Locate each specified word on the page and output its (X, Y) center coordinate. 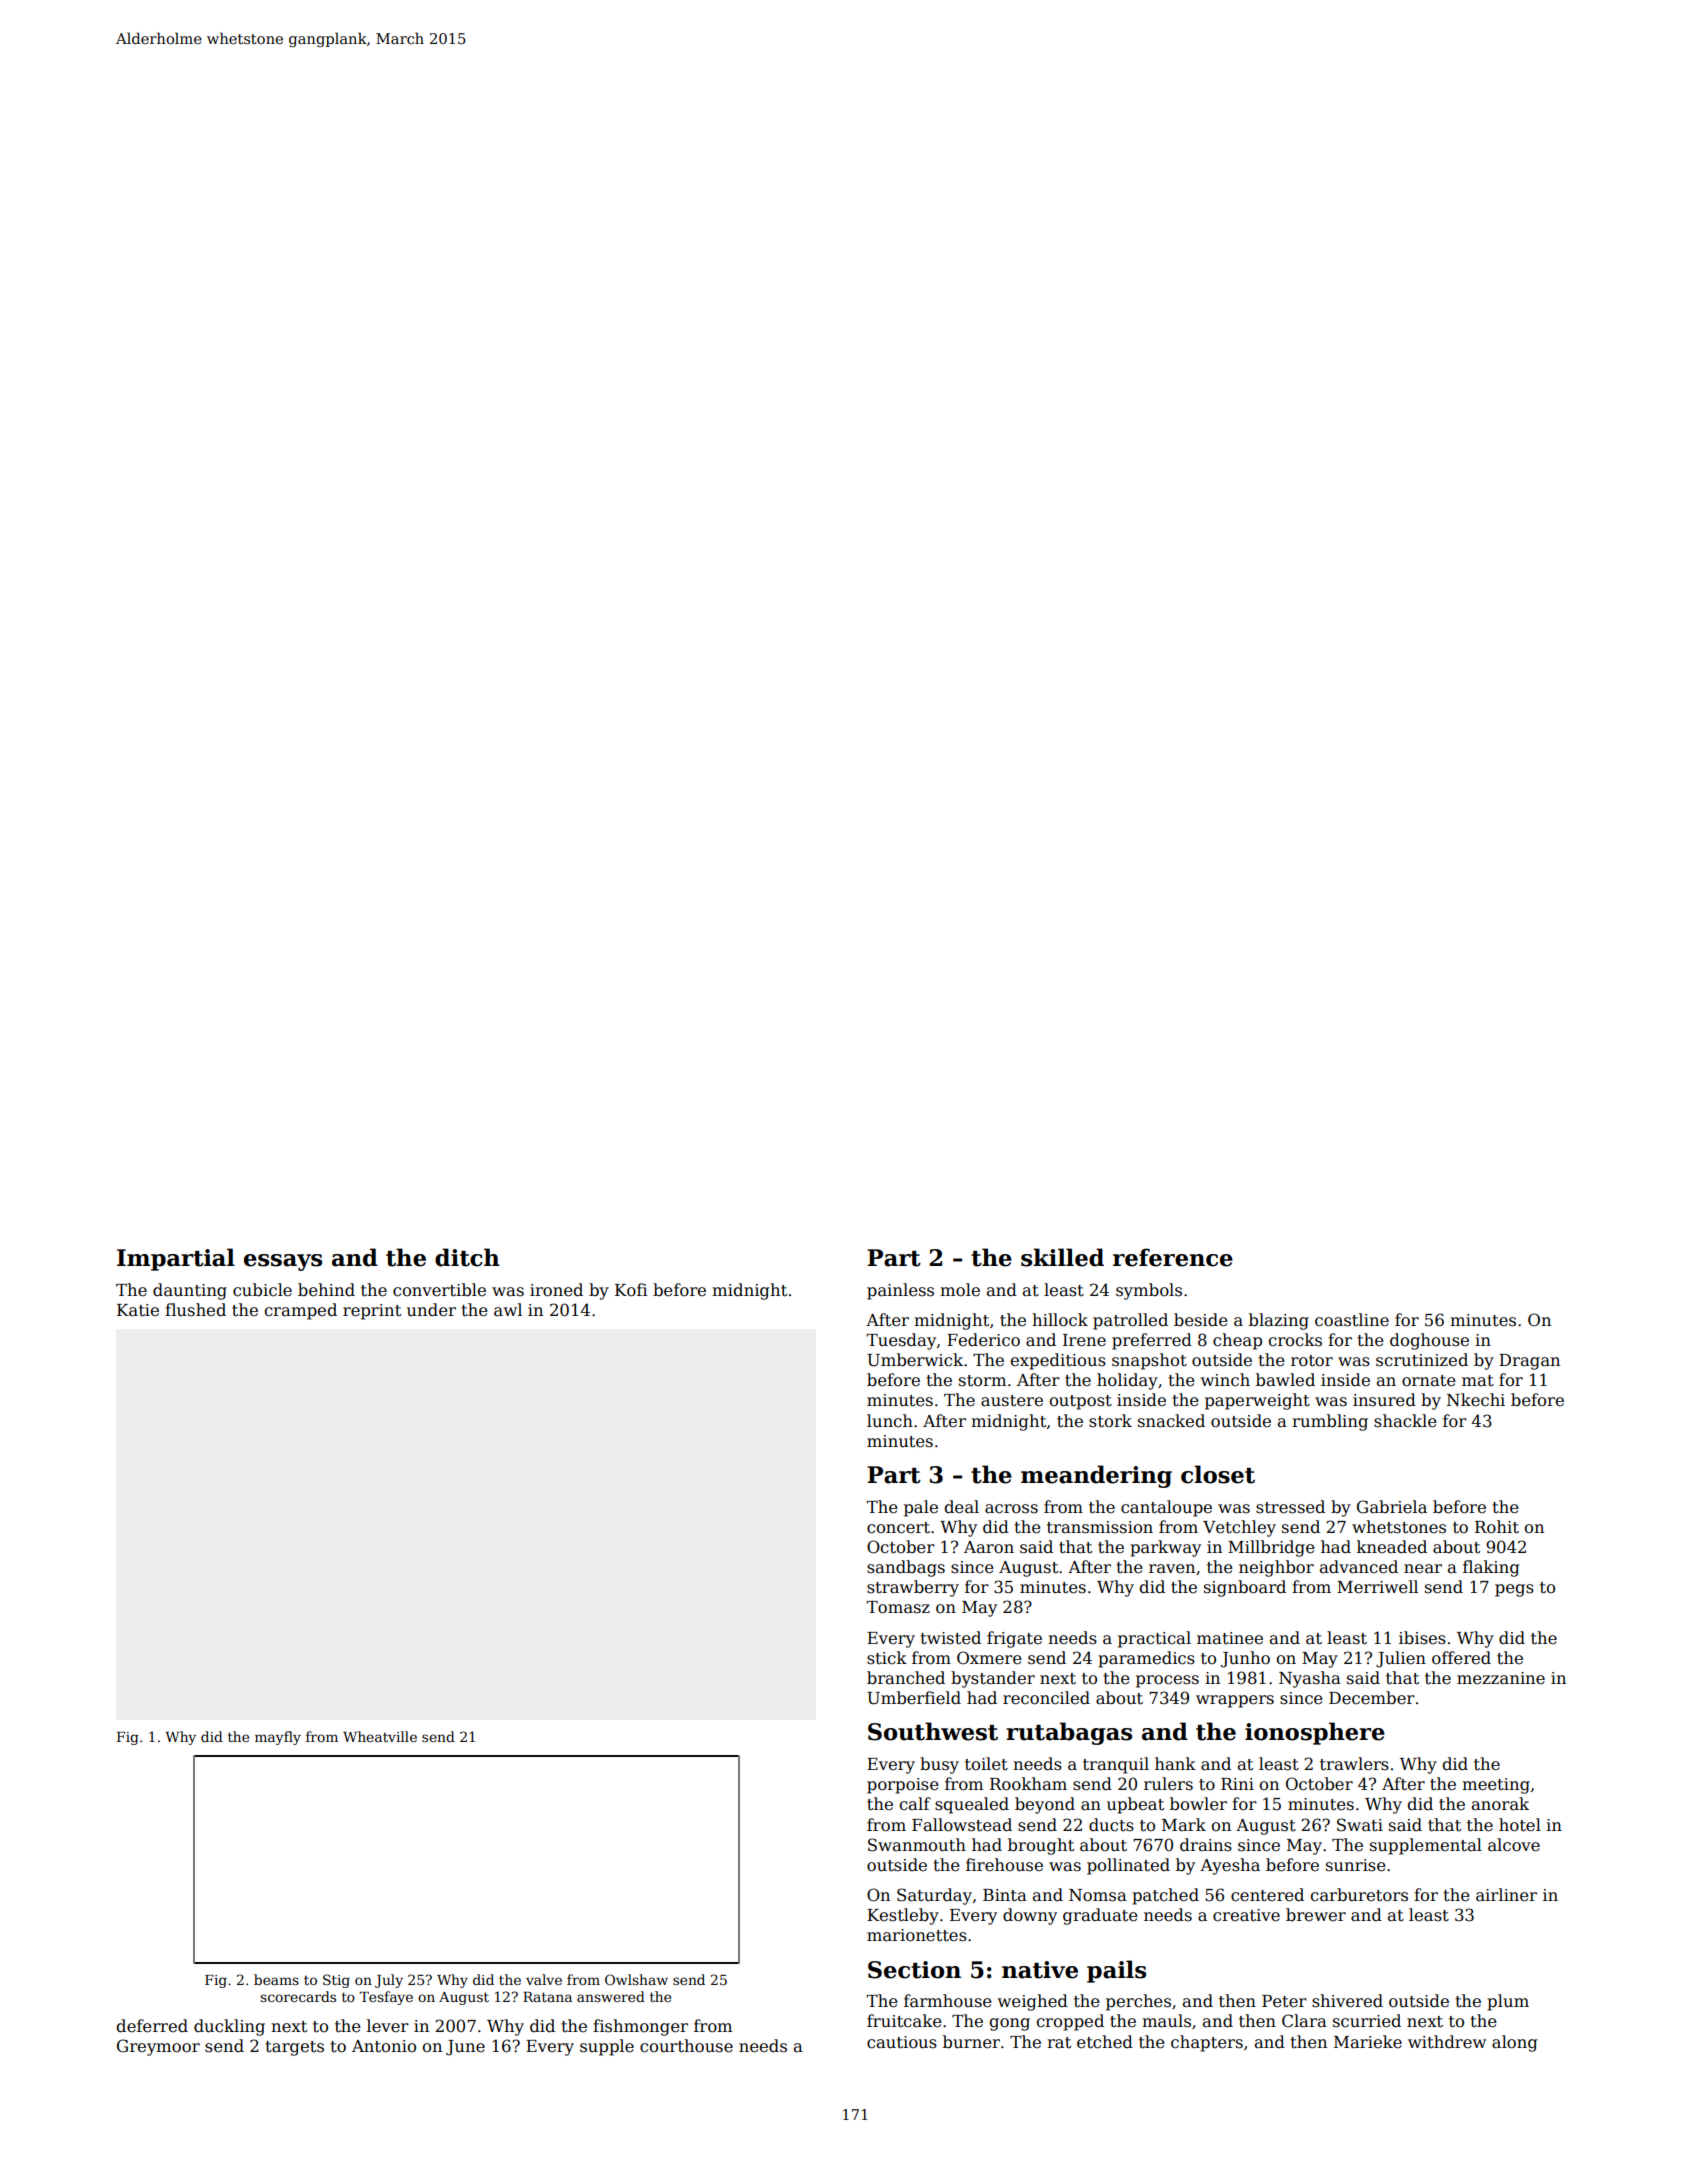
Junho (1245, 1659)
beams (276, 1979)
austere (1012, 1401)
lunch (890, 1421)
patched (1165, 1896)
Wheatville (380, 1736)
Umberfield (914, 1698)
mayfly (278, 1738)
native (1040, 1970)
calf (915, 1804)
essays (283, 1262)
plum (1508, 2002)
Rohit (1497, 1527)
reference (1173, 1257)
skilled (1062, 1257)
